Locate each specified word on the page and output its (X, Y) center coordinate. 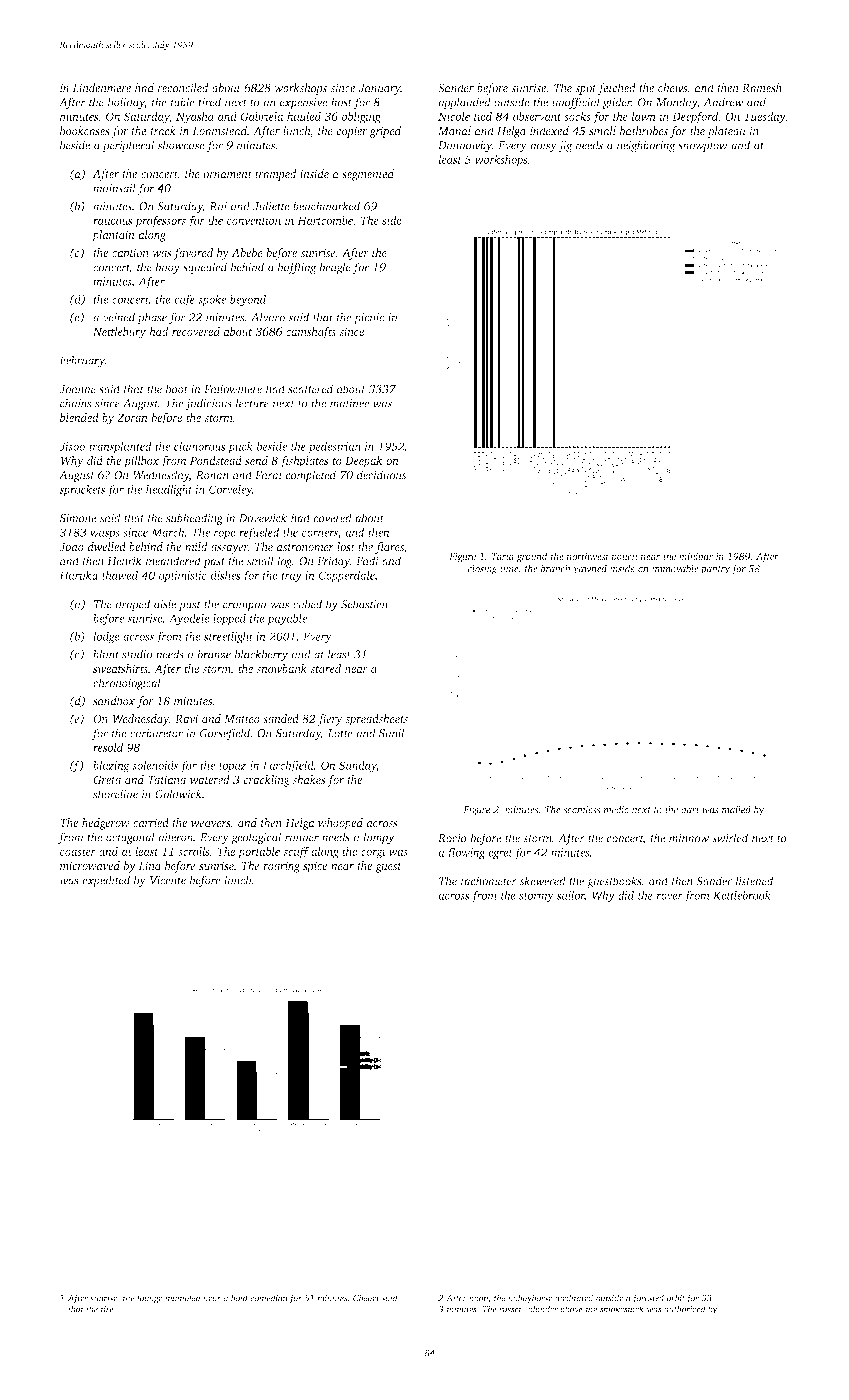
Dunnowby (465, 146)
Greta (107, 779)
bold (239, 1298)
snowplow (703, 146)
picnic (369, 318)
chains (76, 403)
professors (160, 222)
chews (672, 88)
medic (616, 809)
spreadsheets (376, 720)
